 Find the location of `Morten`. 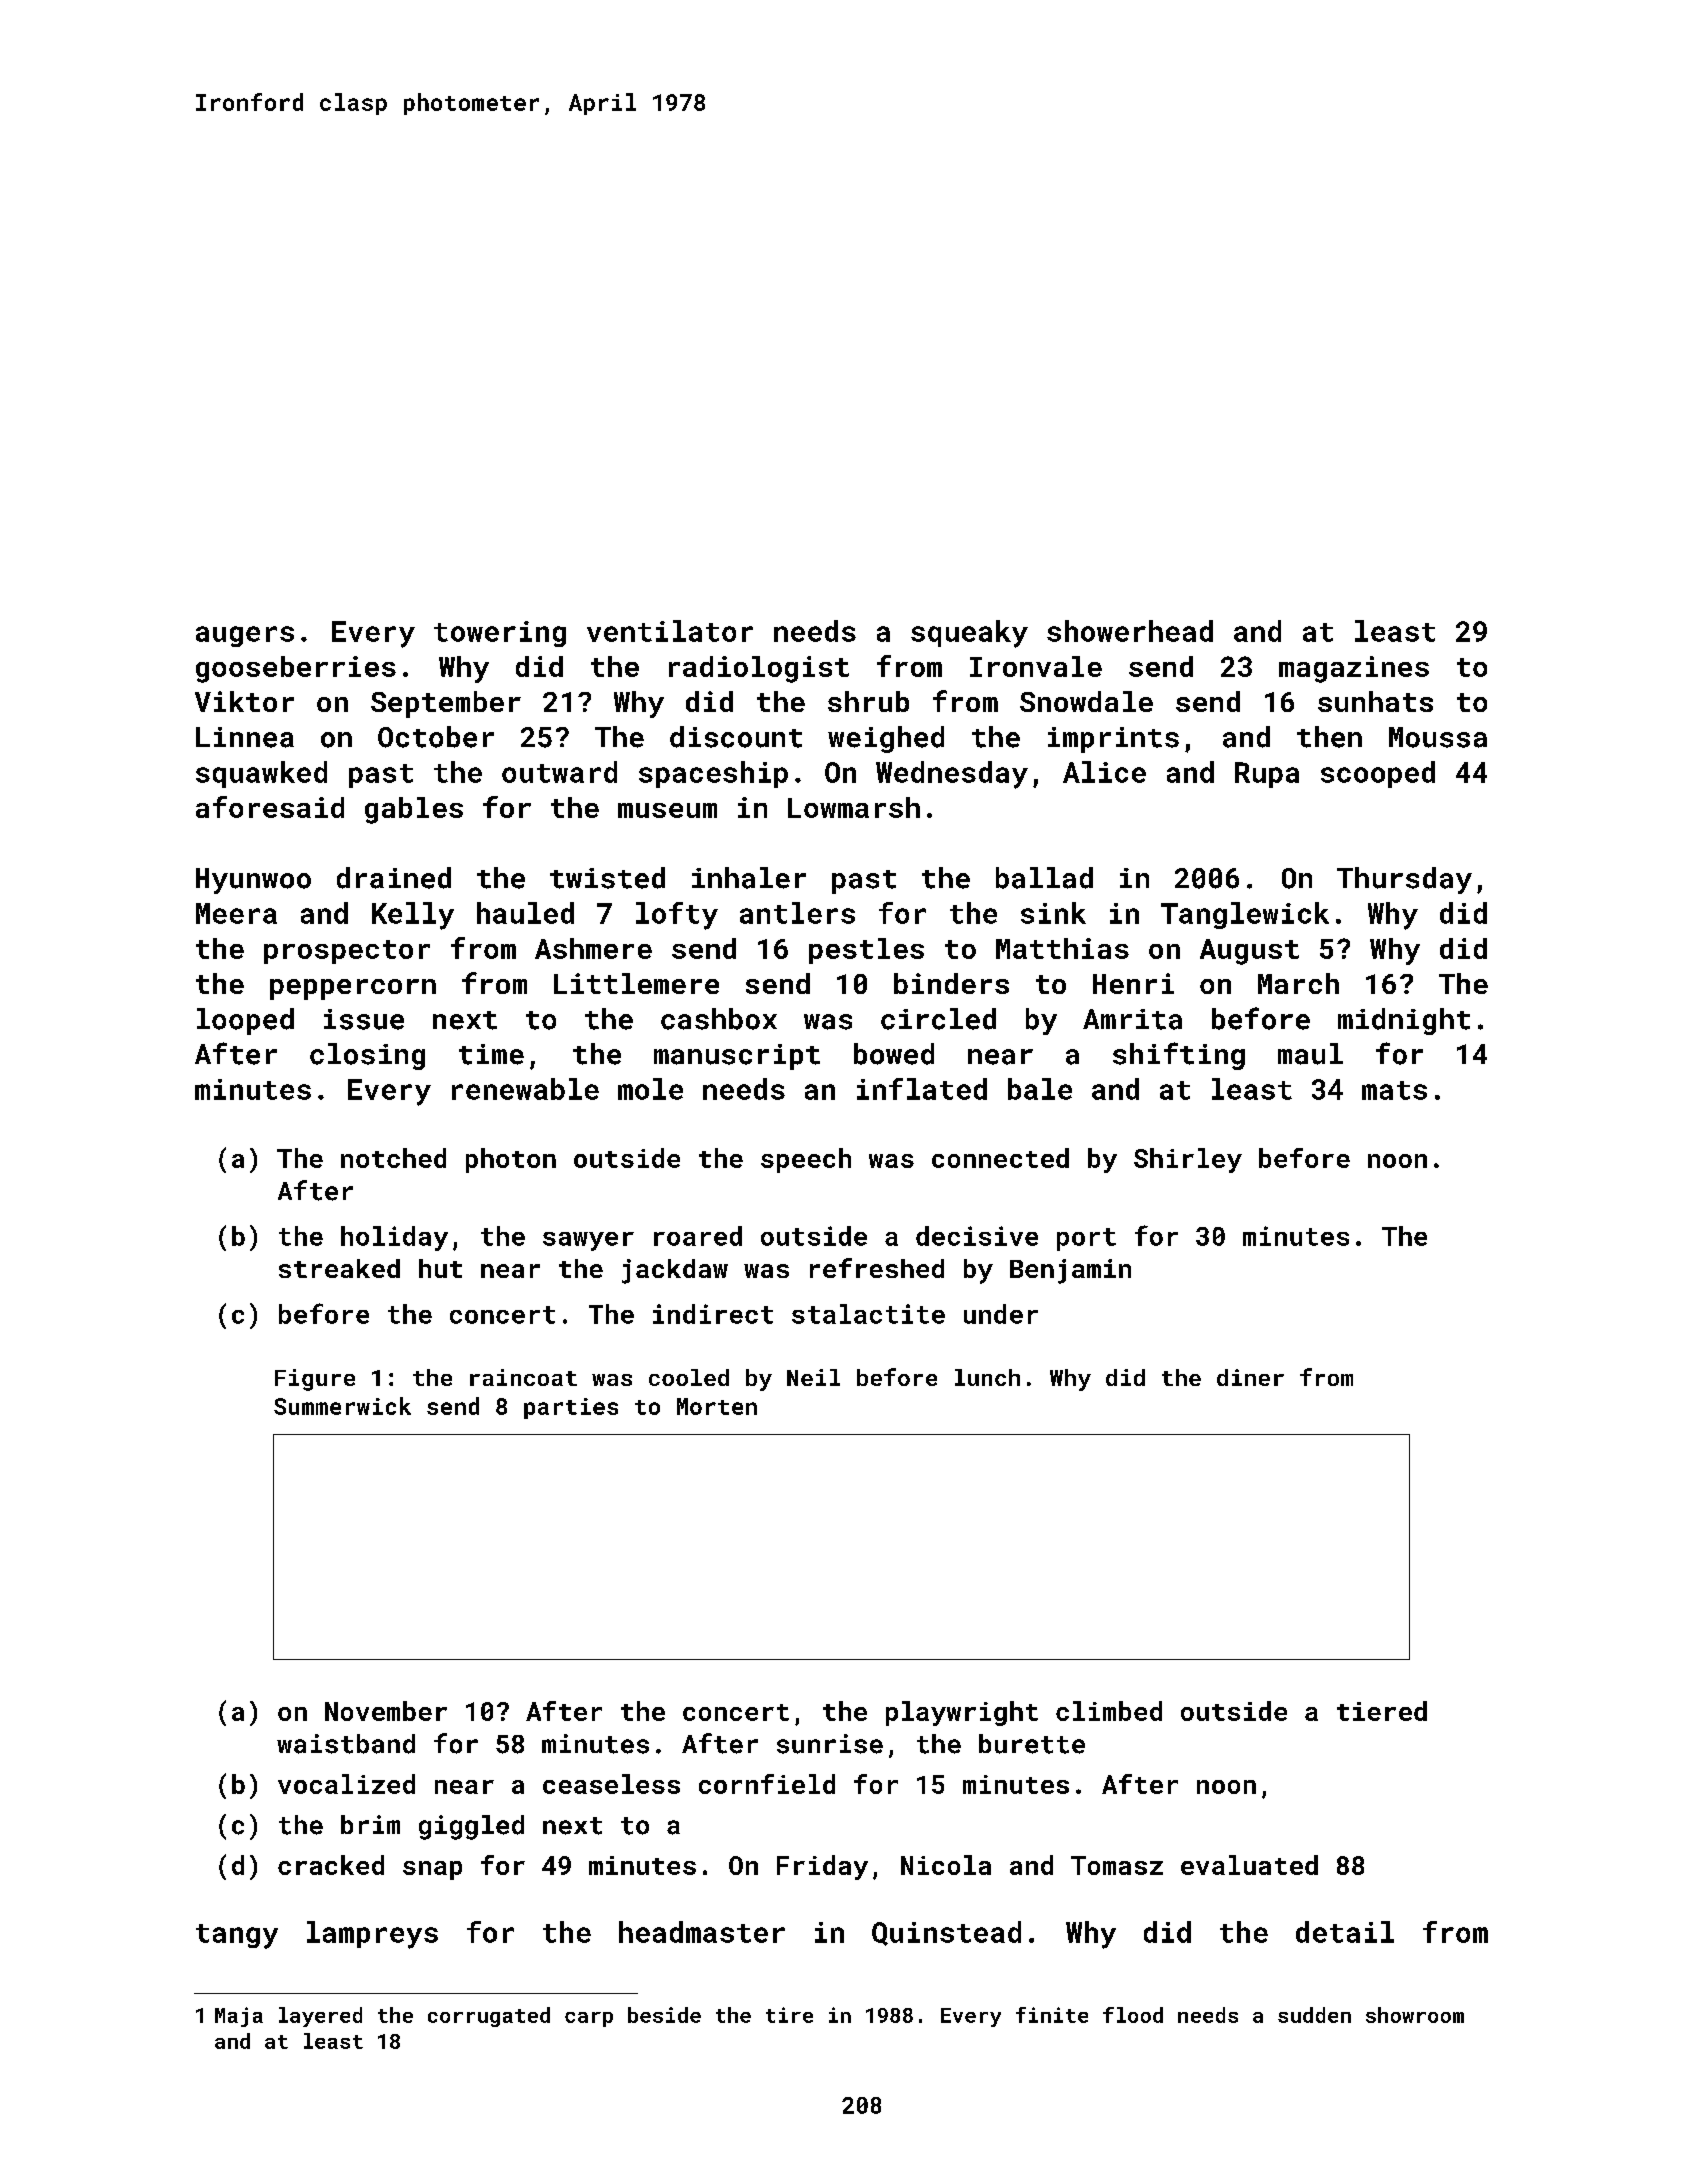

Morten is located at coordinates (717, 1406).
